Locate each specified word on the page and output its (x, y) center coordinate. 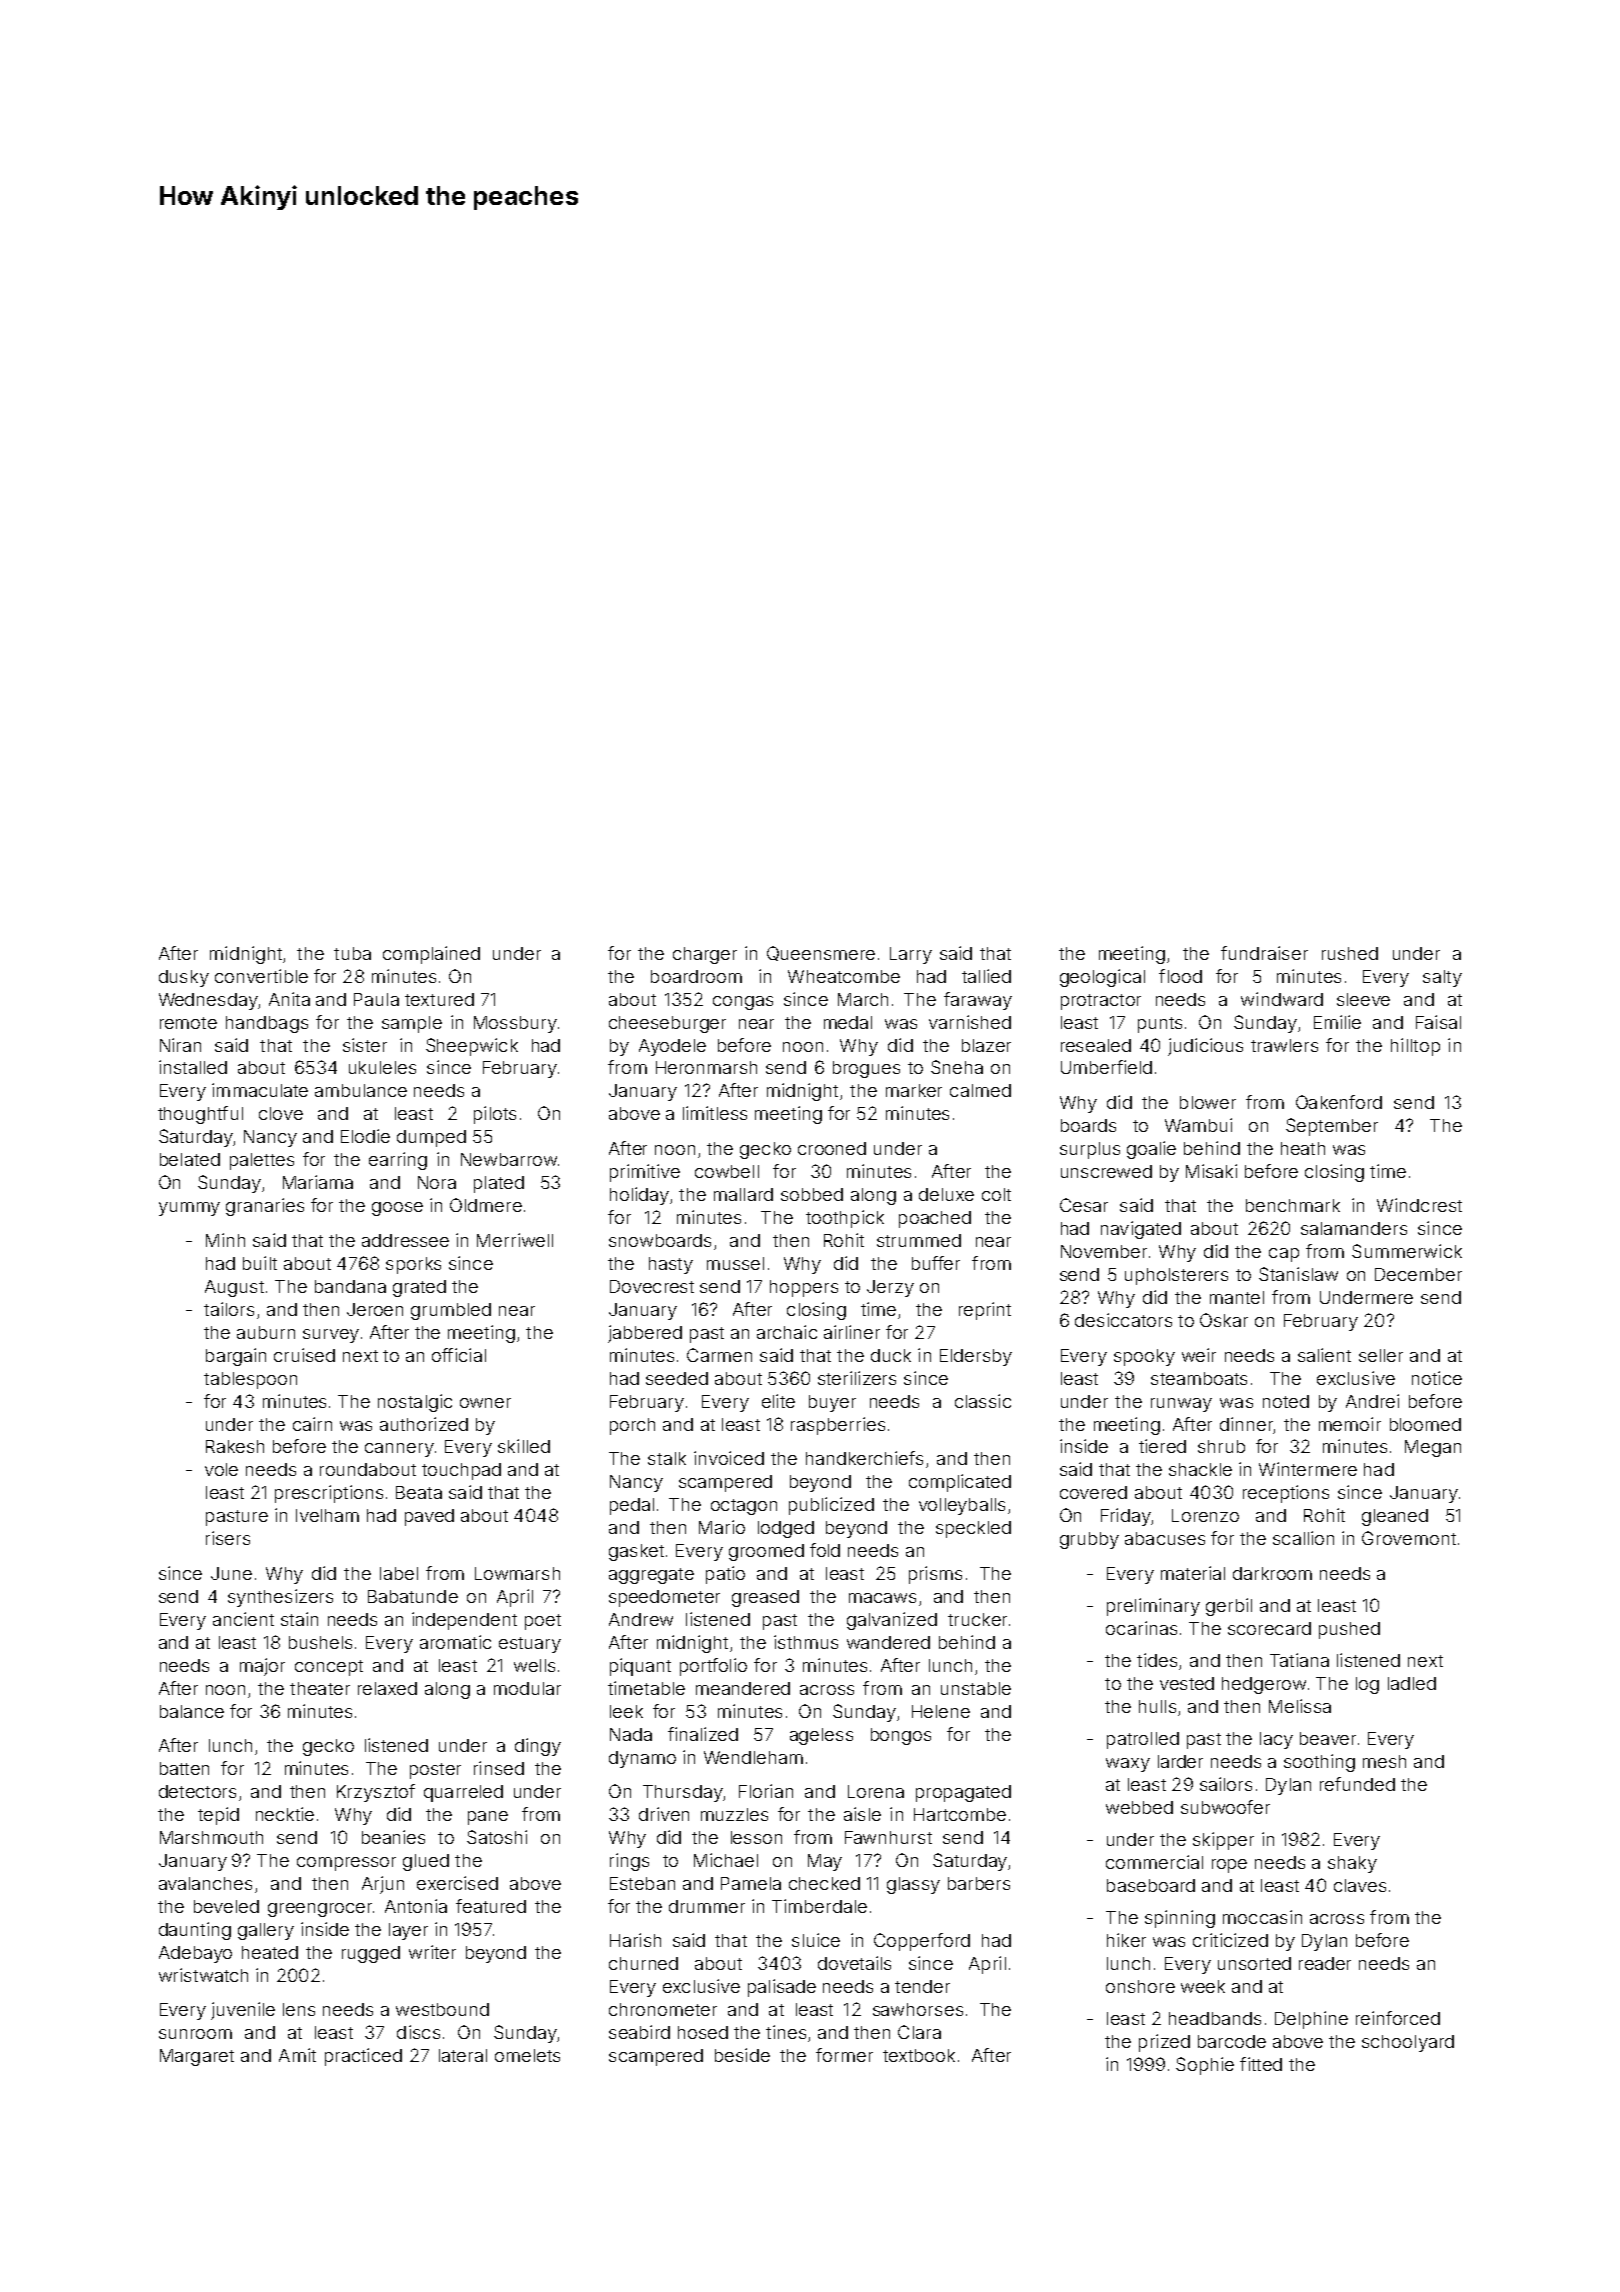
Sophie (1205, 2066)
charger (705, 955)
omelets (527, 2055)
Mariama (318, 1182)
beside (742, 2055)
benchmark (1293, 1205)
